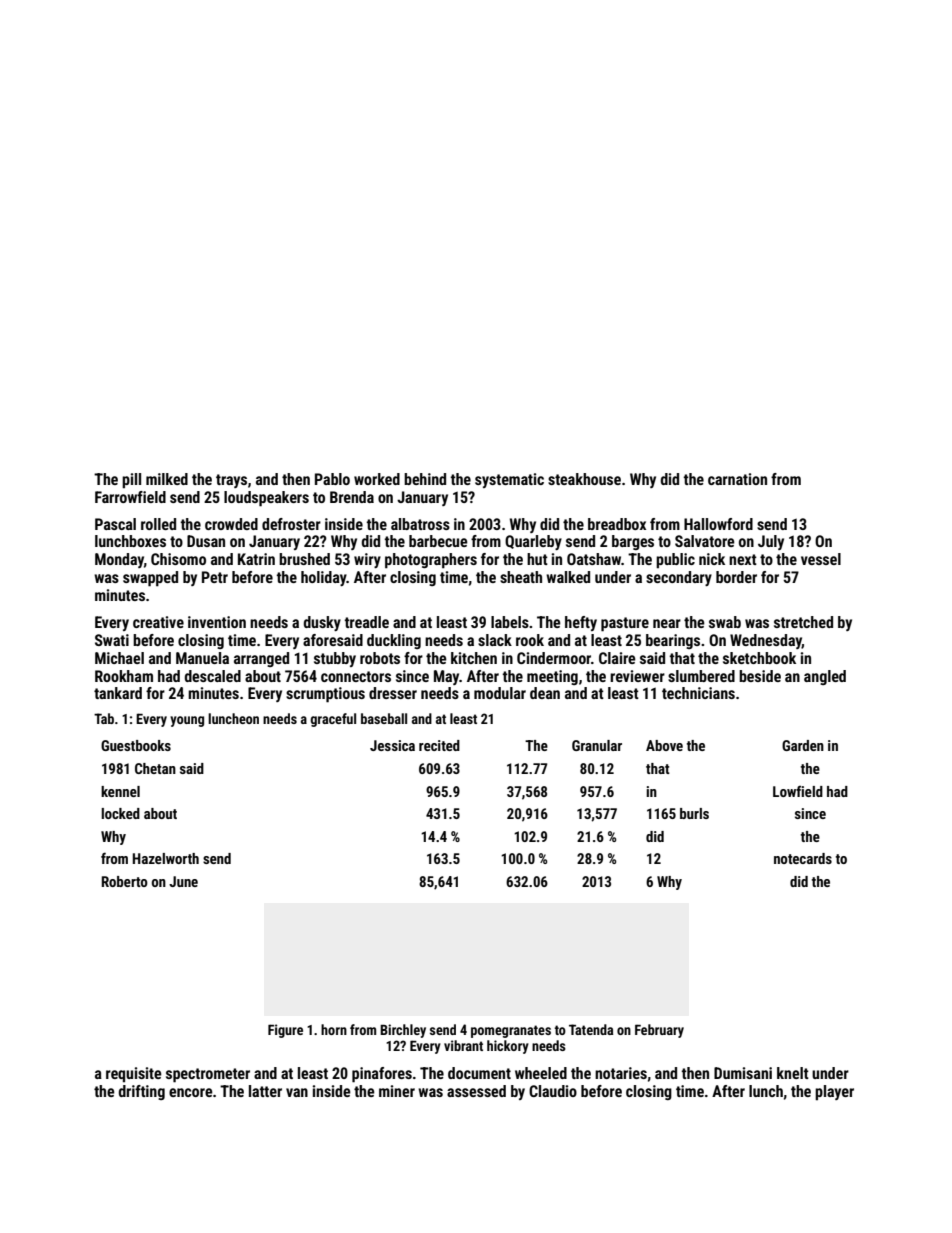 The image size is (952, 1233). Describe the element at coordinates (142, 1092) in the image. I see `drifting` at that location.
